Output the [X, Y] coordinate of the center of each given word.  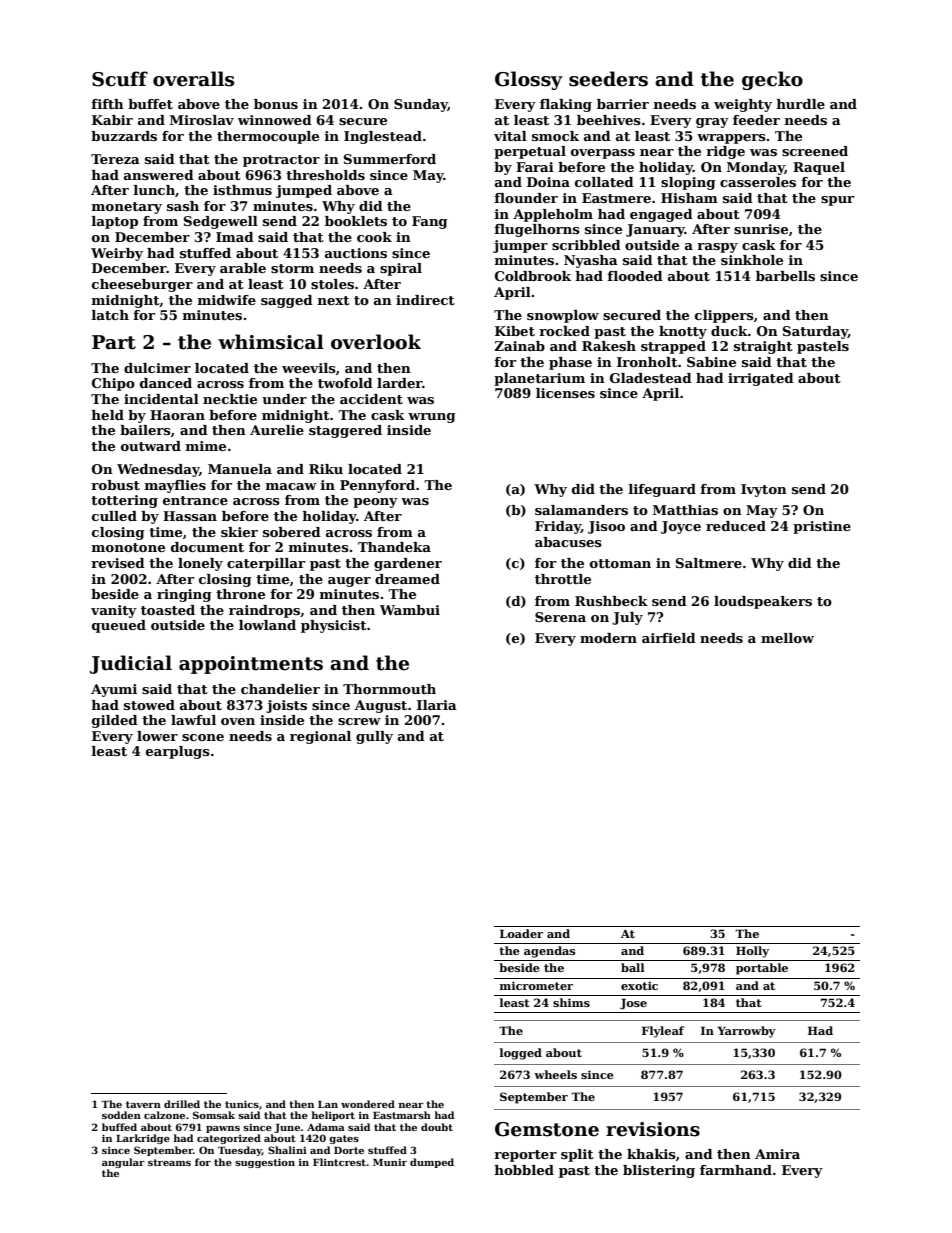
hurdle [801, 104]
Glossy [529, 80]
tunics [242, 1104]
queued [119, 626]
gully [374, 737]
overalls [193, 79]
